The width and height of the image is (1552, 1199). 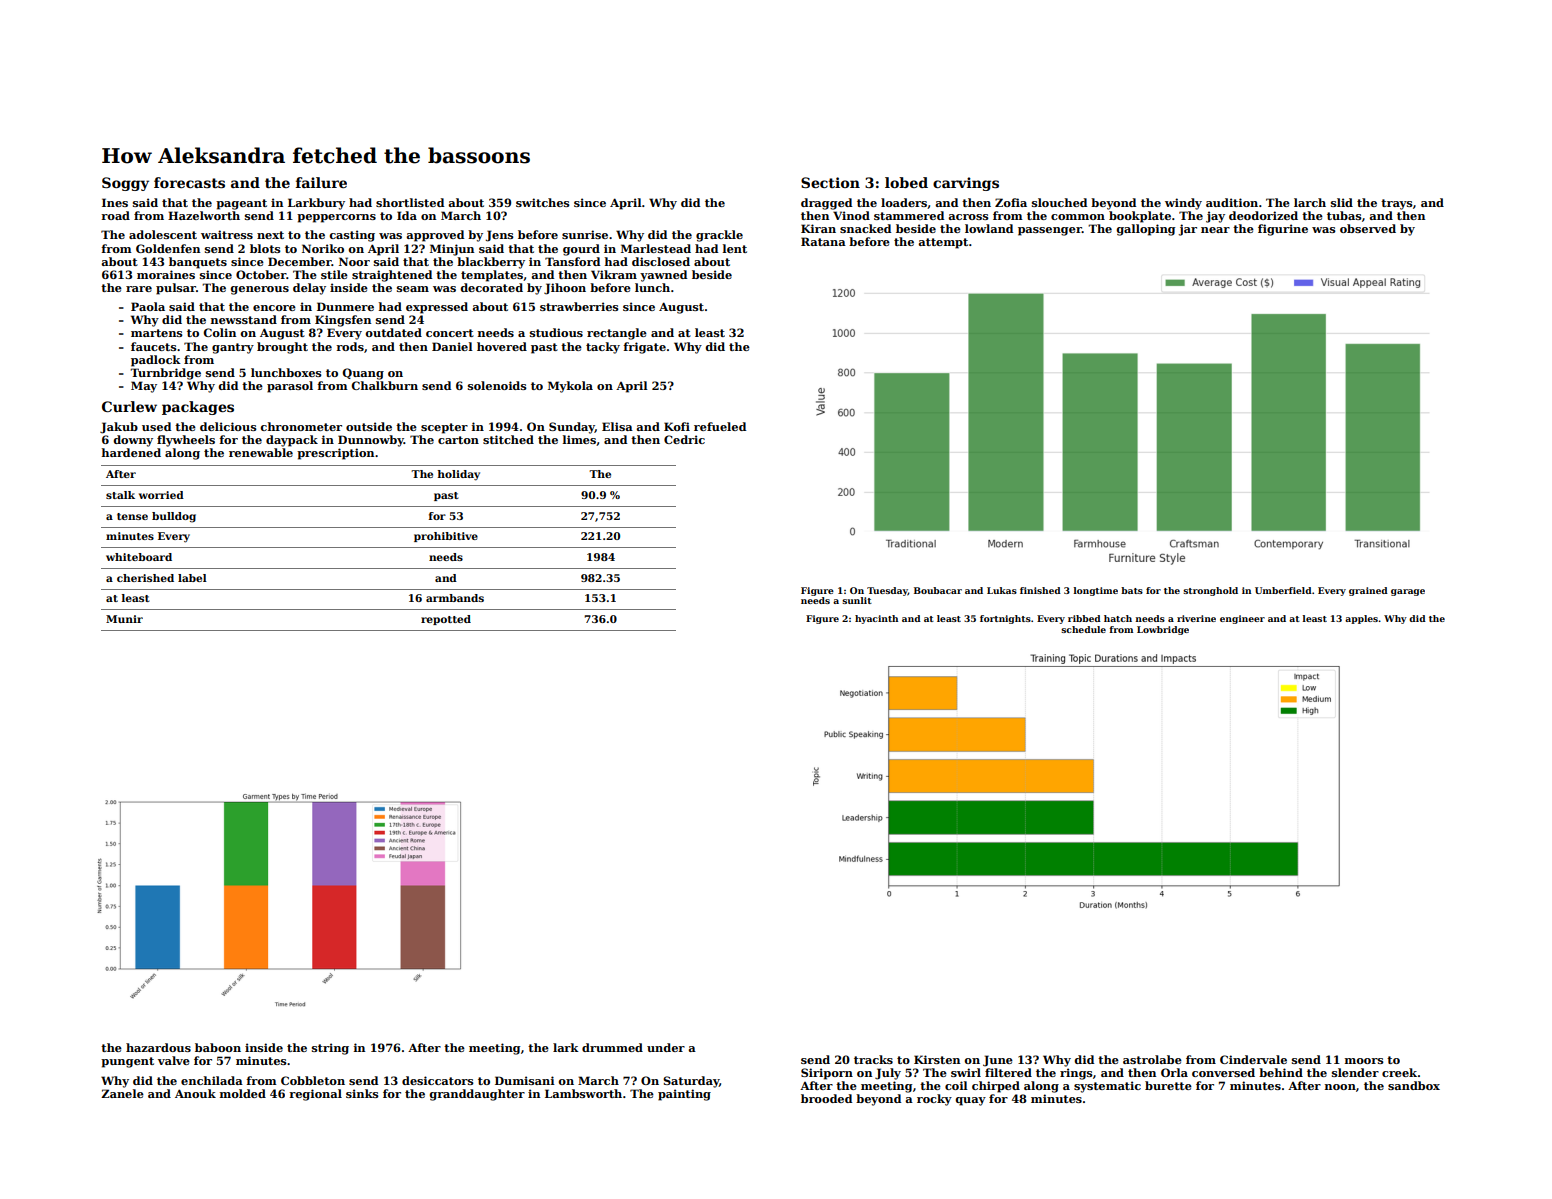 I want to click on observed, so click(x=1368, y=228).
